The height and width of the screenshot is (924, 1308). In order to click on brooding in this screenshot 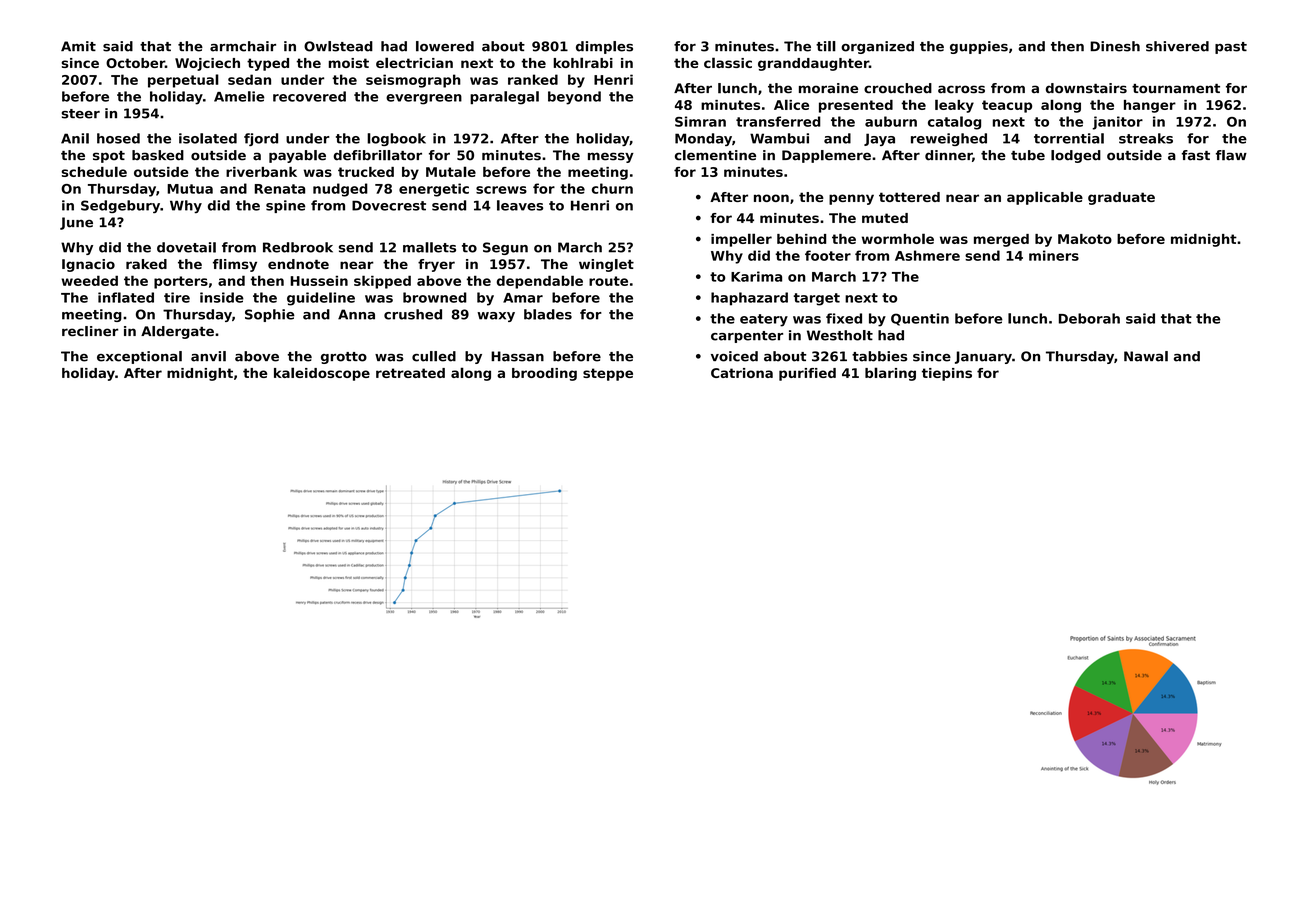, I will do `click(544, 374)`.
